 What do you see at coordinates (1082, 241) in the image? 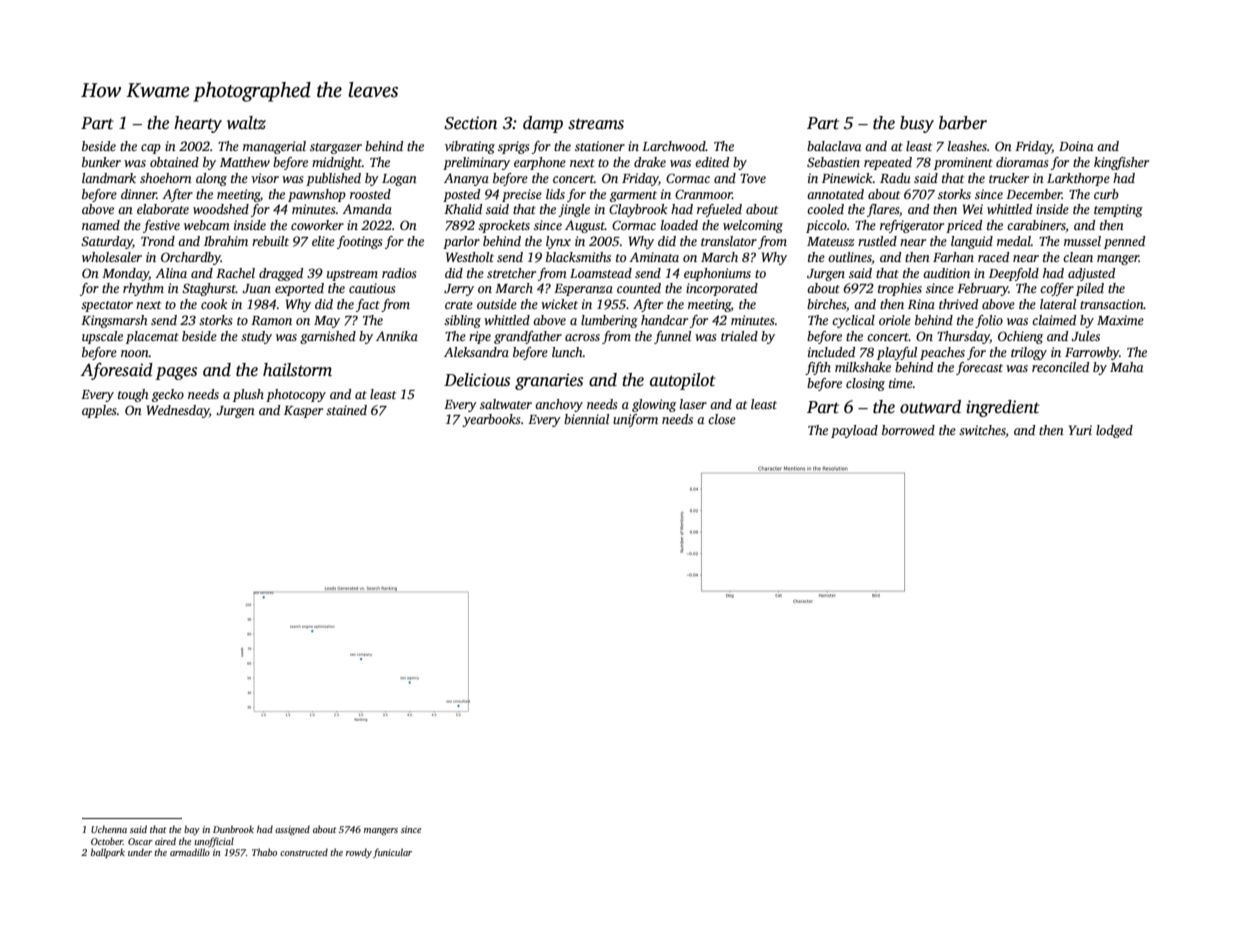
I see `mussel` at bounding box center [1082, 241].
